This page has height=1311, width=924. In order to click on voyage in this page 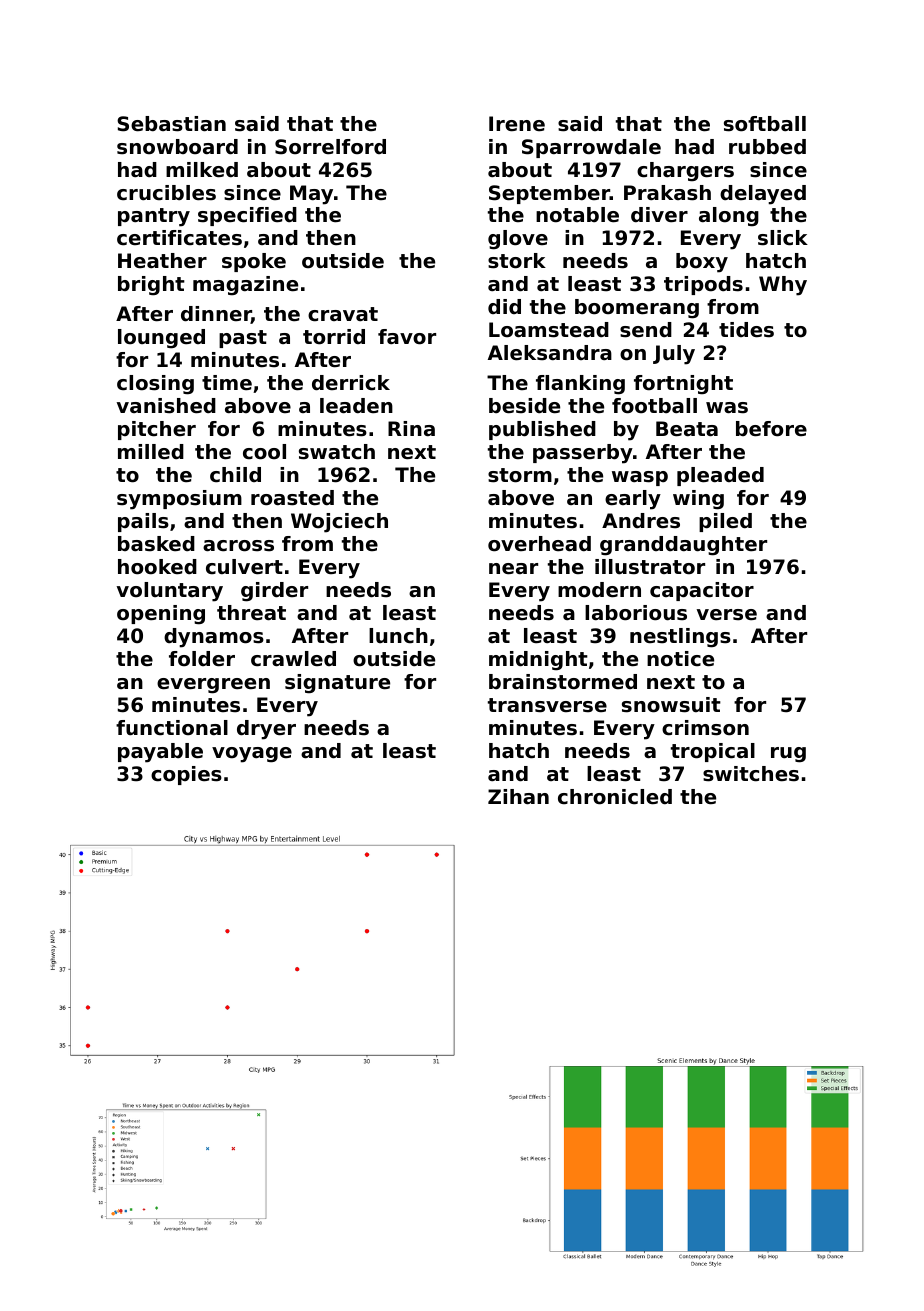, I will do `click(252, 755)`.
